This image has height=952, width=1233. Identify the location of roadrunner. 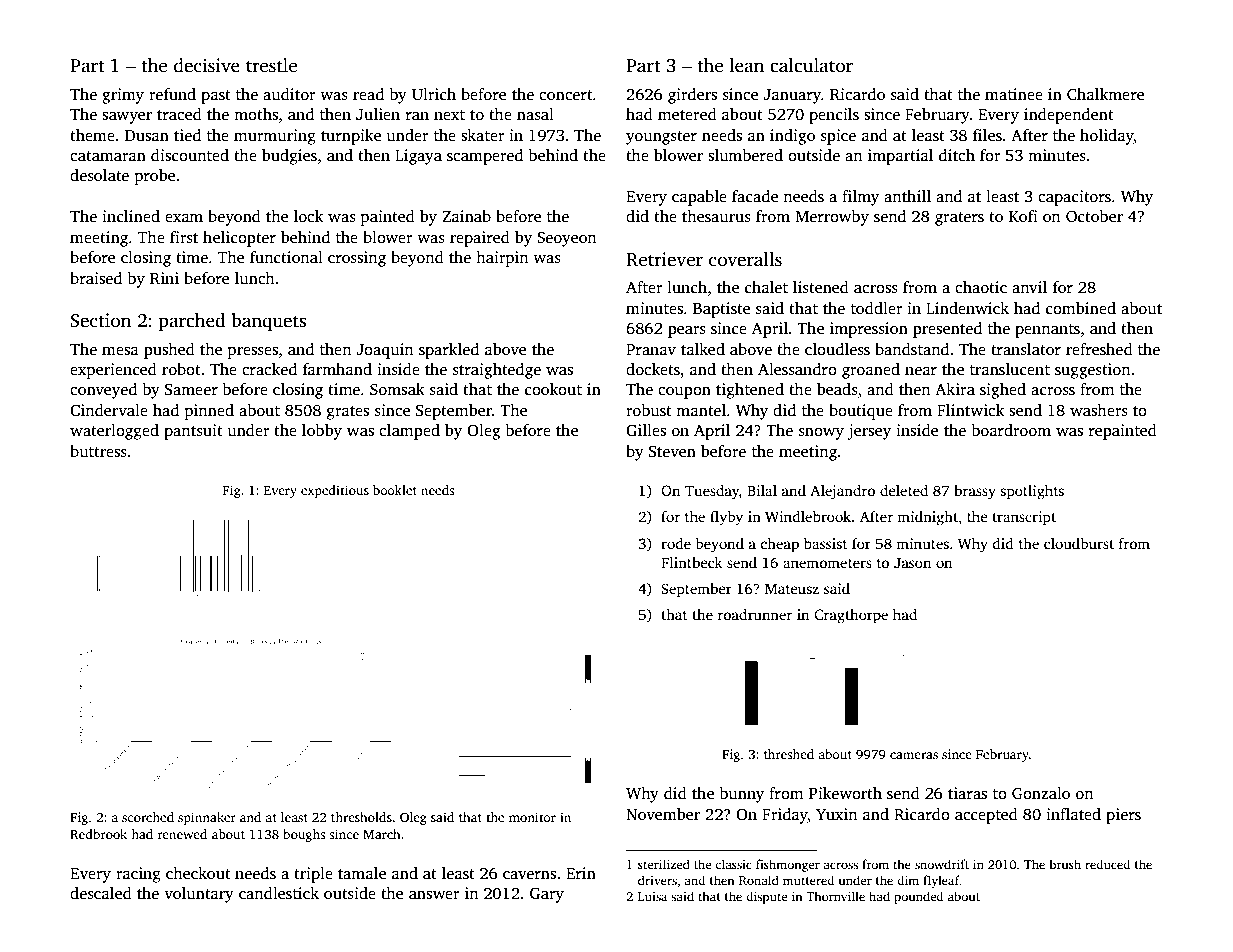
(754, 614).
